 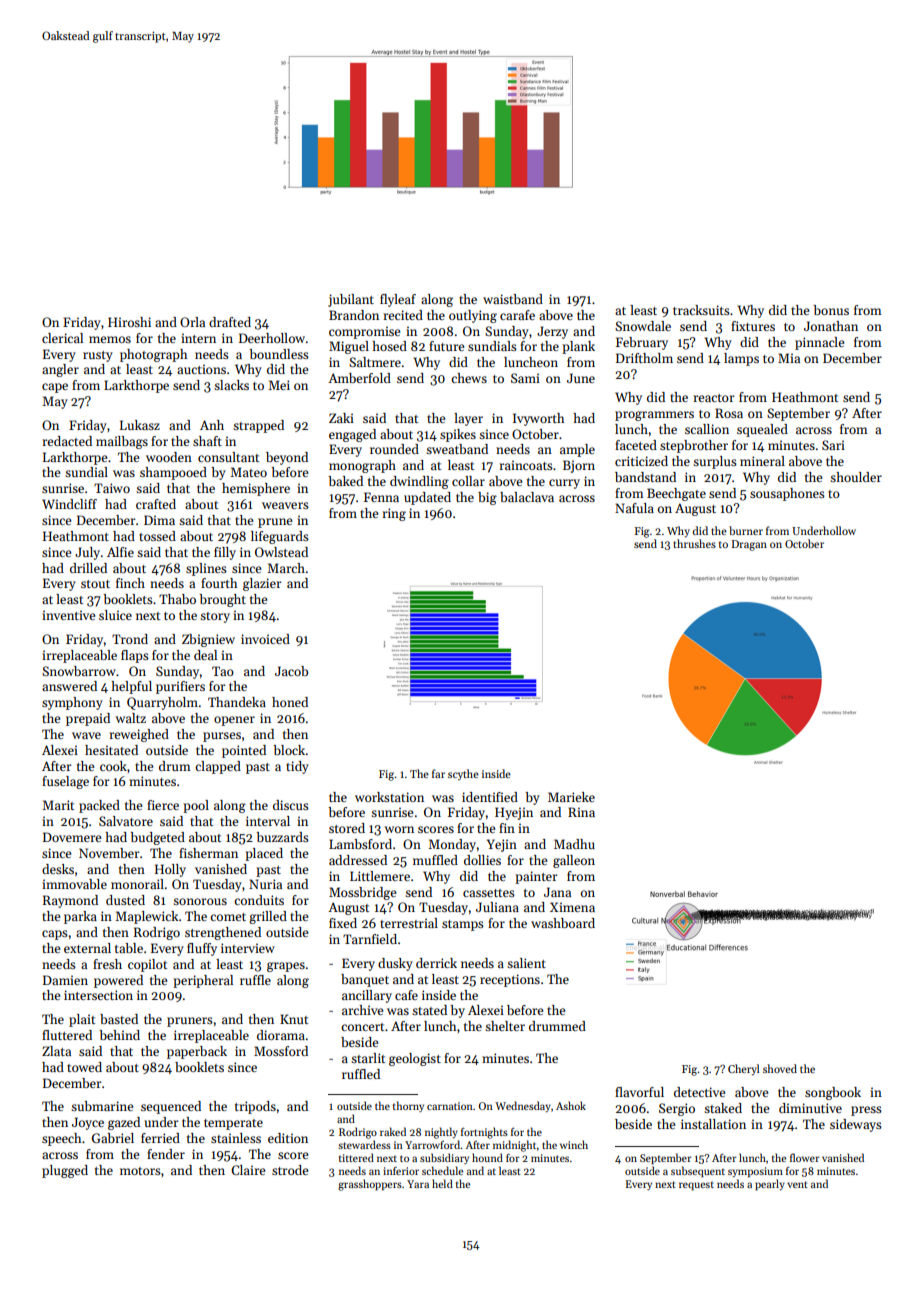 What do you see at coordinates (140, 1171) in the image?
I see `motors` at bounding box center [140, 1171].
